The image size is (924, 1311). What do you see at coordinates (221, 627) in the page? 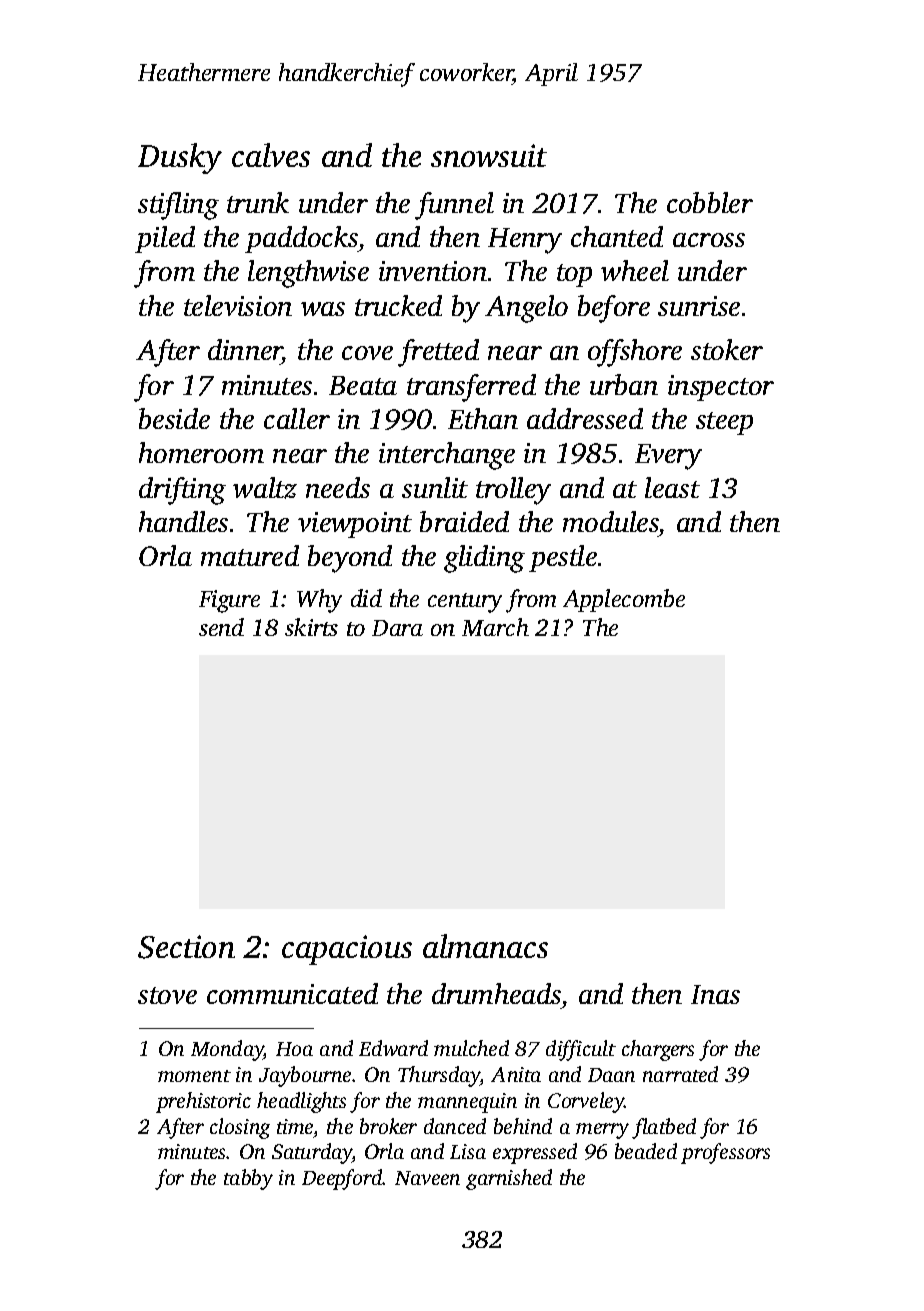
I see `send` at bounding box center [221, 627].
